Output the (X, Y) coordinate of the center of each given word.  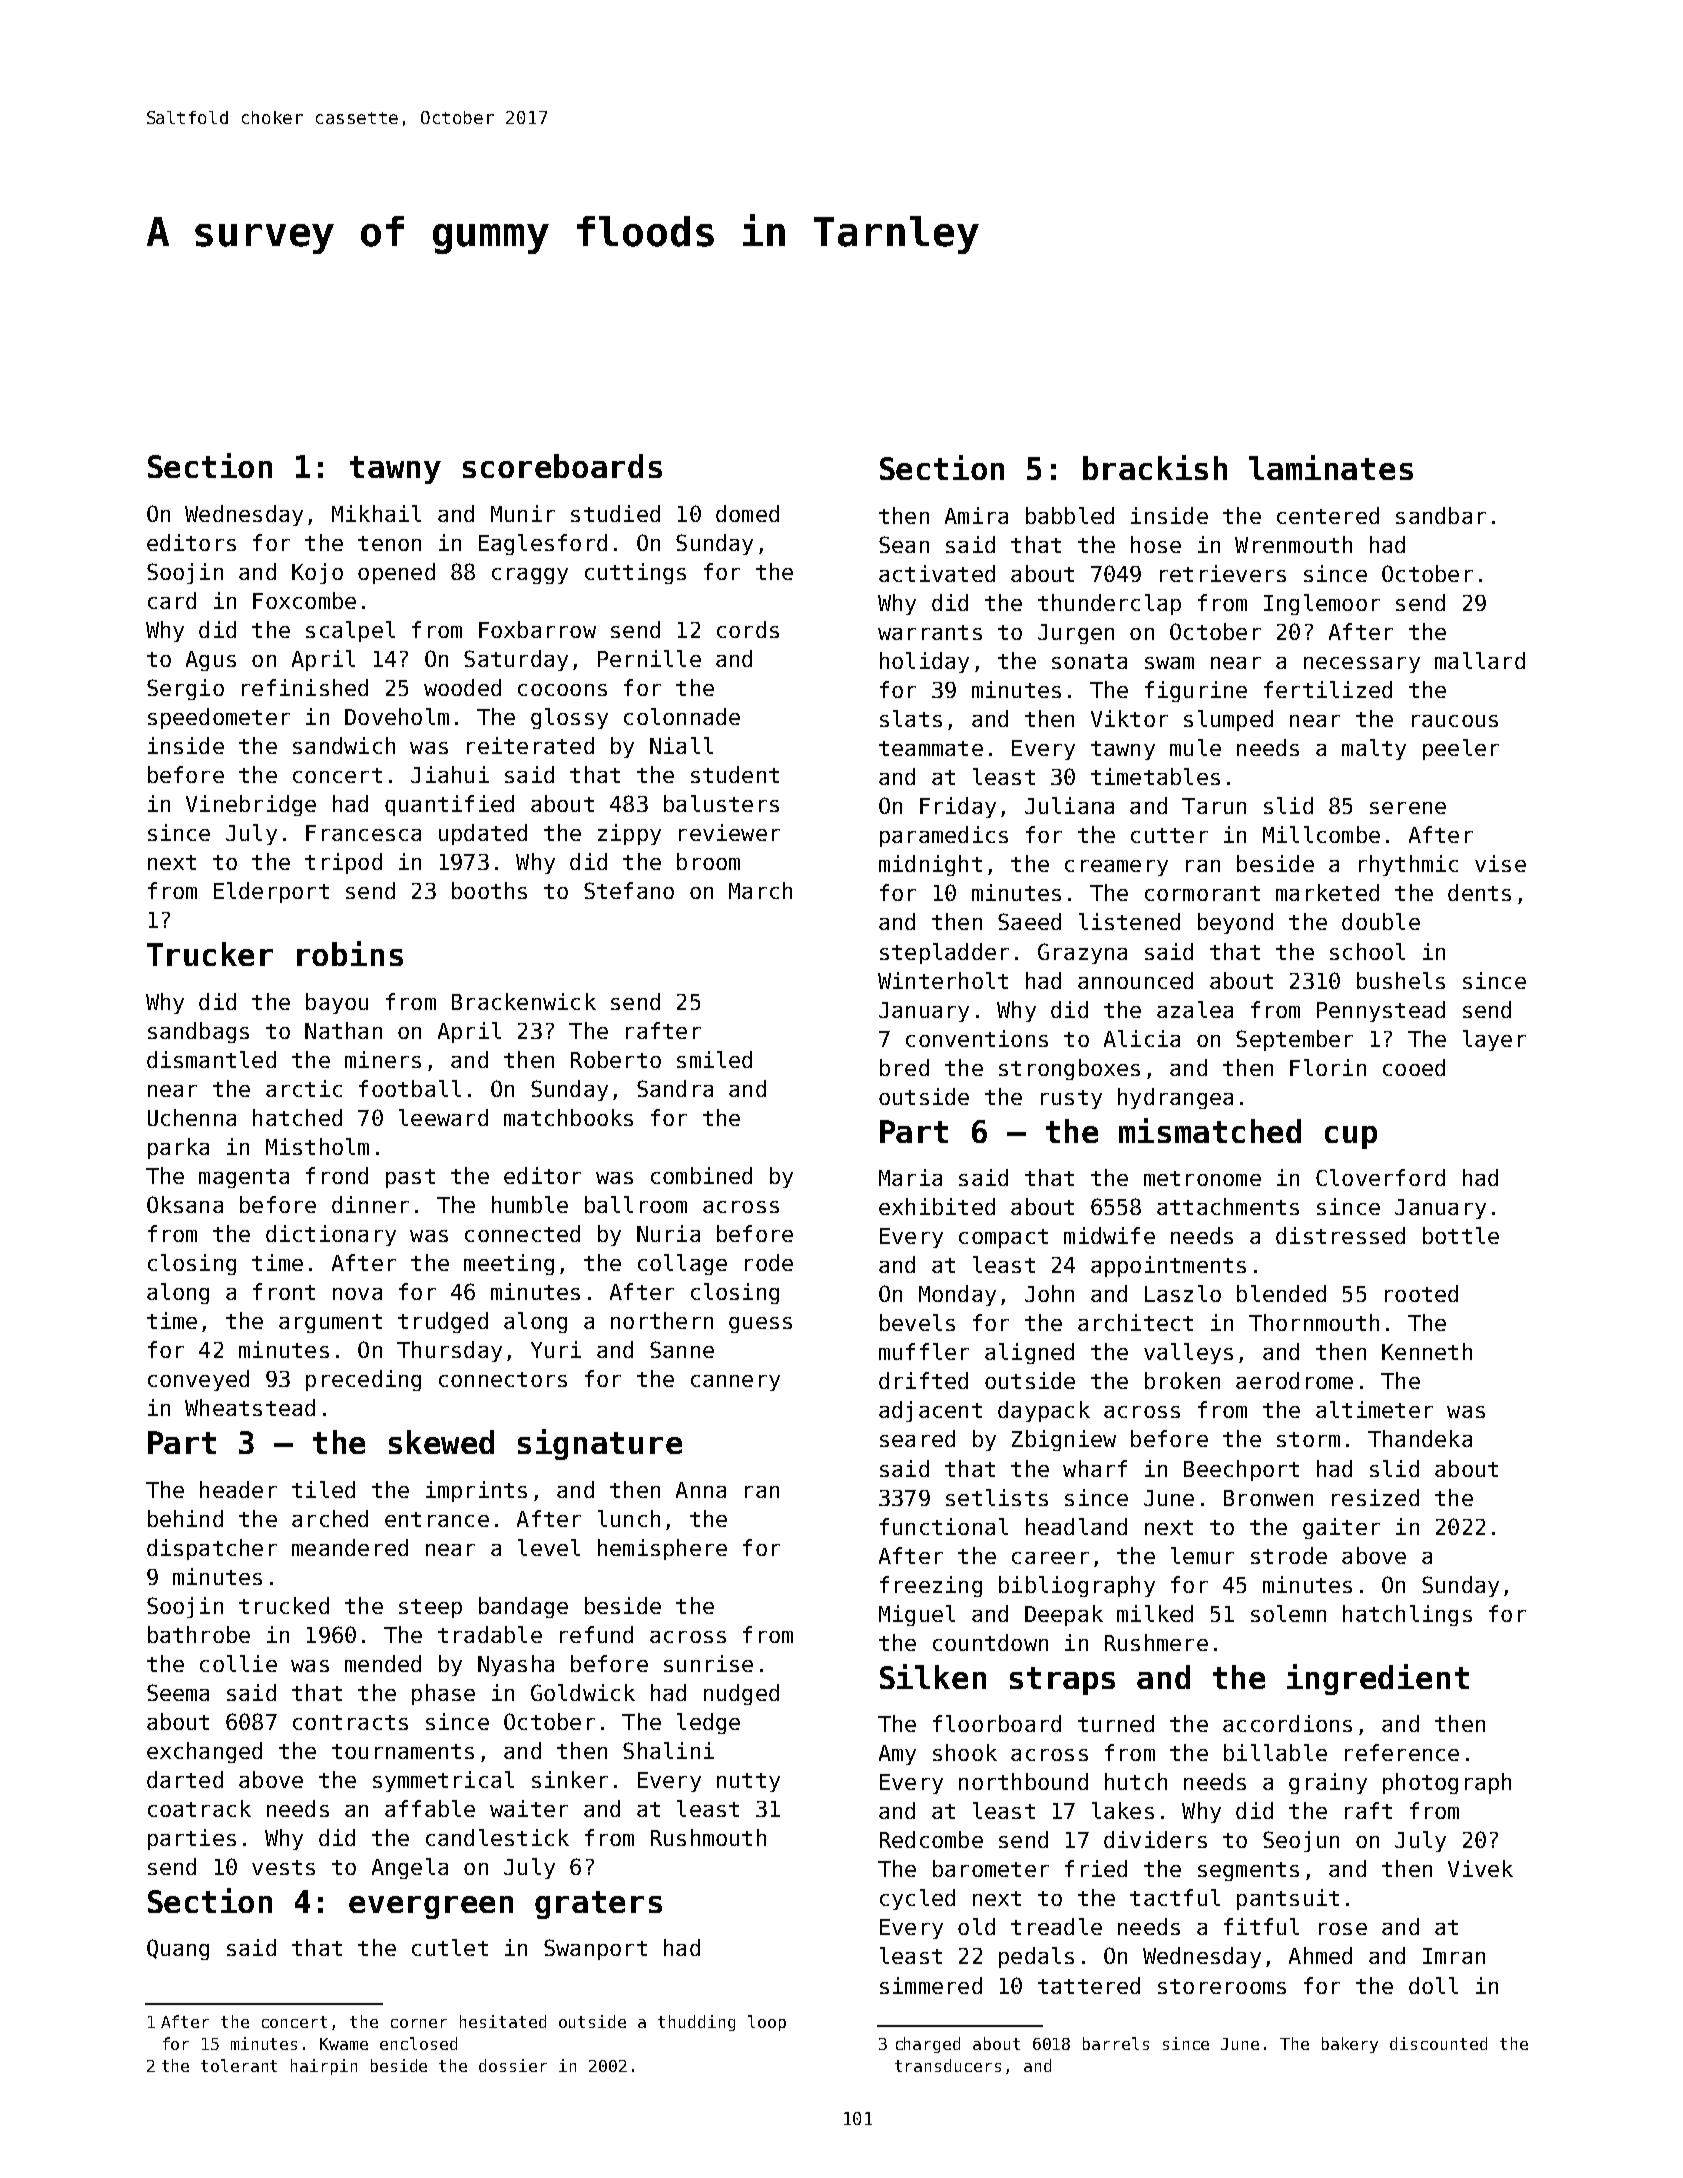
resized (1375, 1497)
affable (430, 1808)
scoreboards (562, 466)
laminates (1331, 467)
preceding (363, 1380)
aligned (1029, 1353)
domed (747, 513)
